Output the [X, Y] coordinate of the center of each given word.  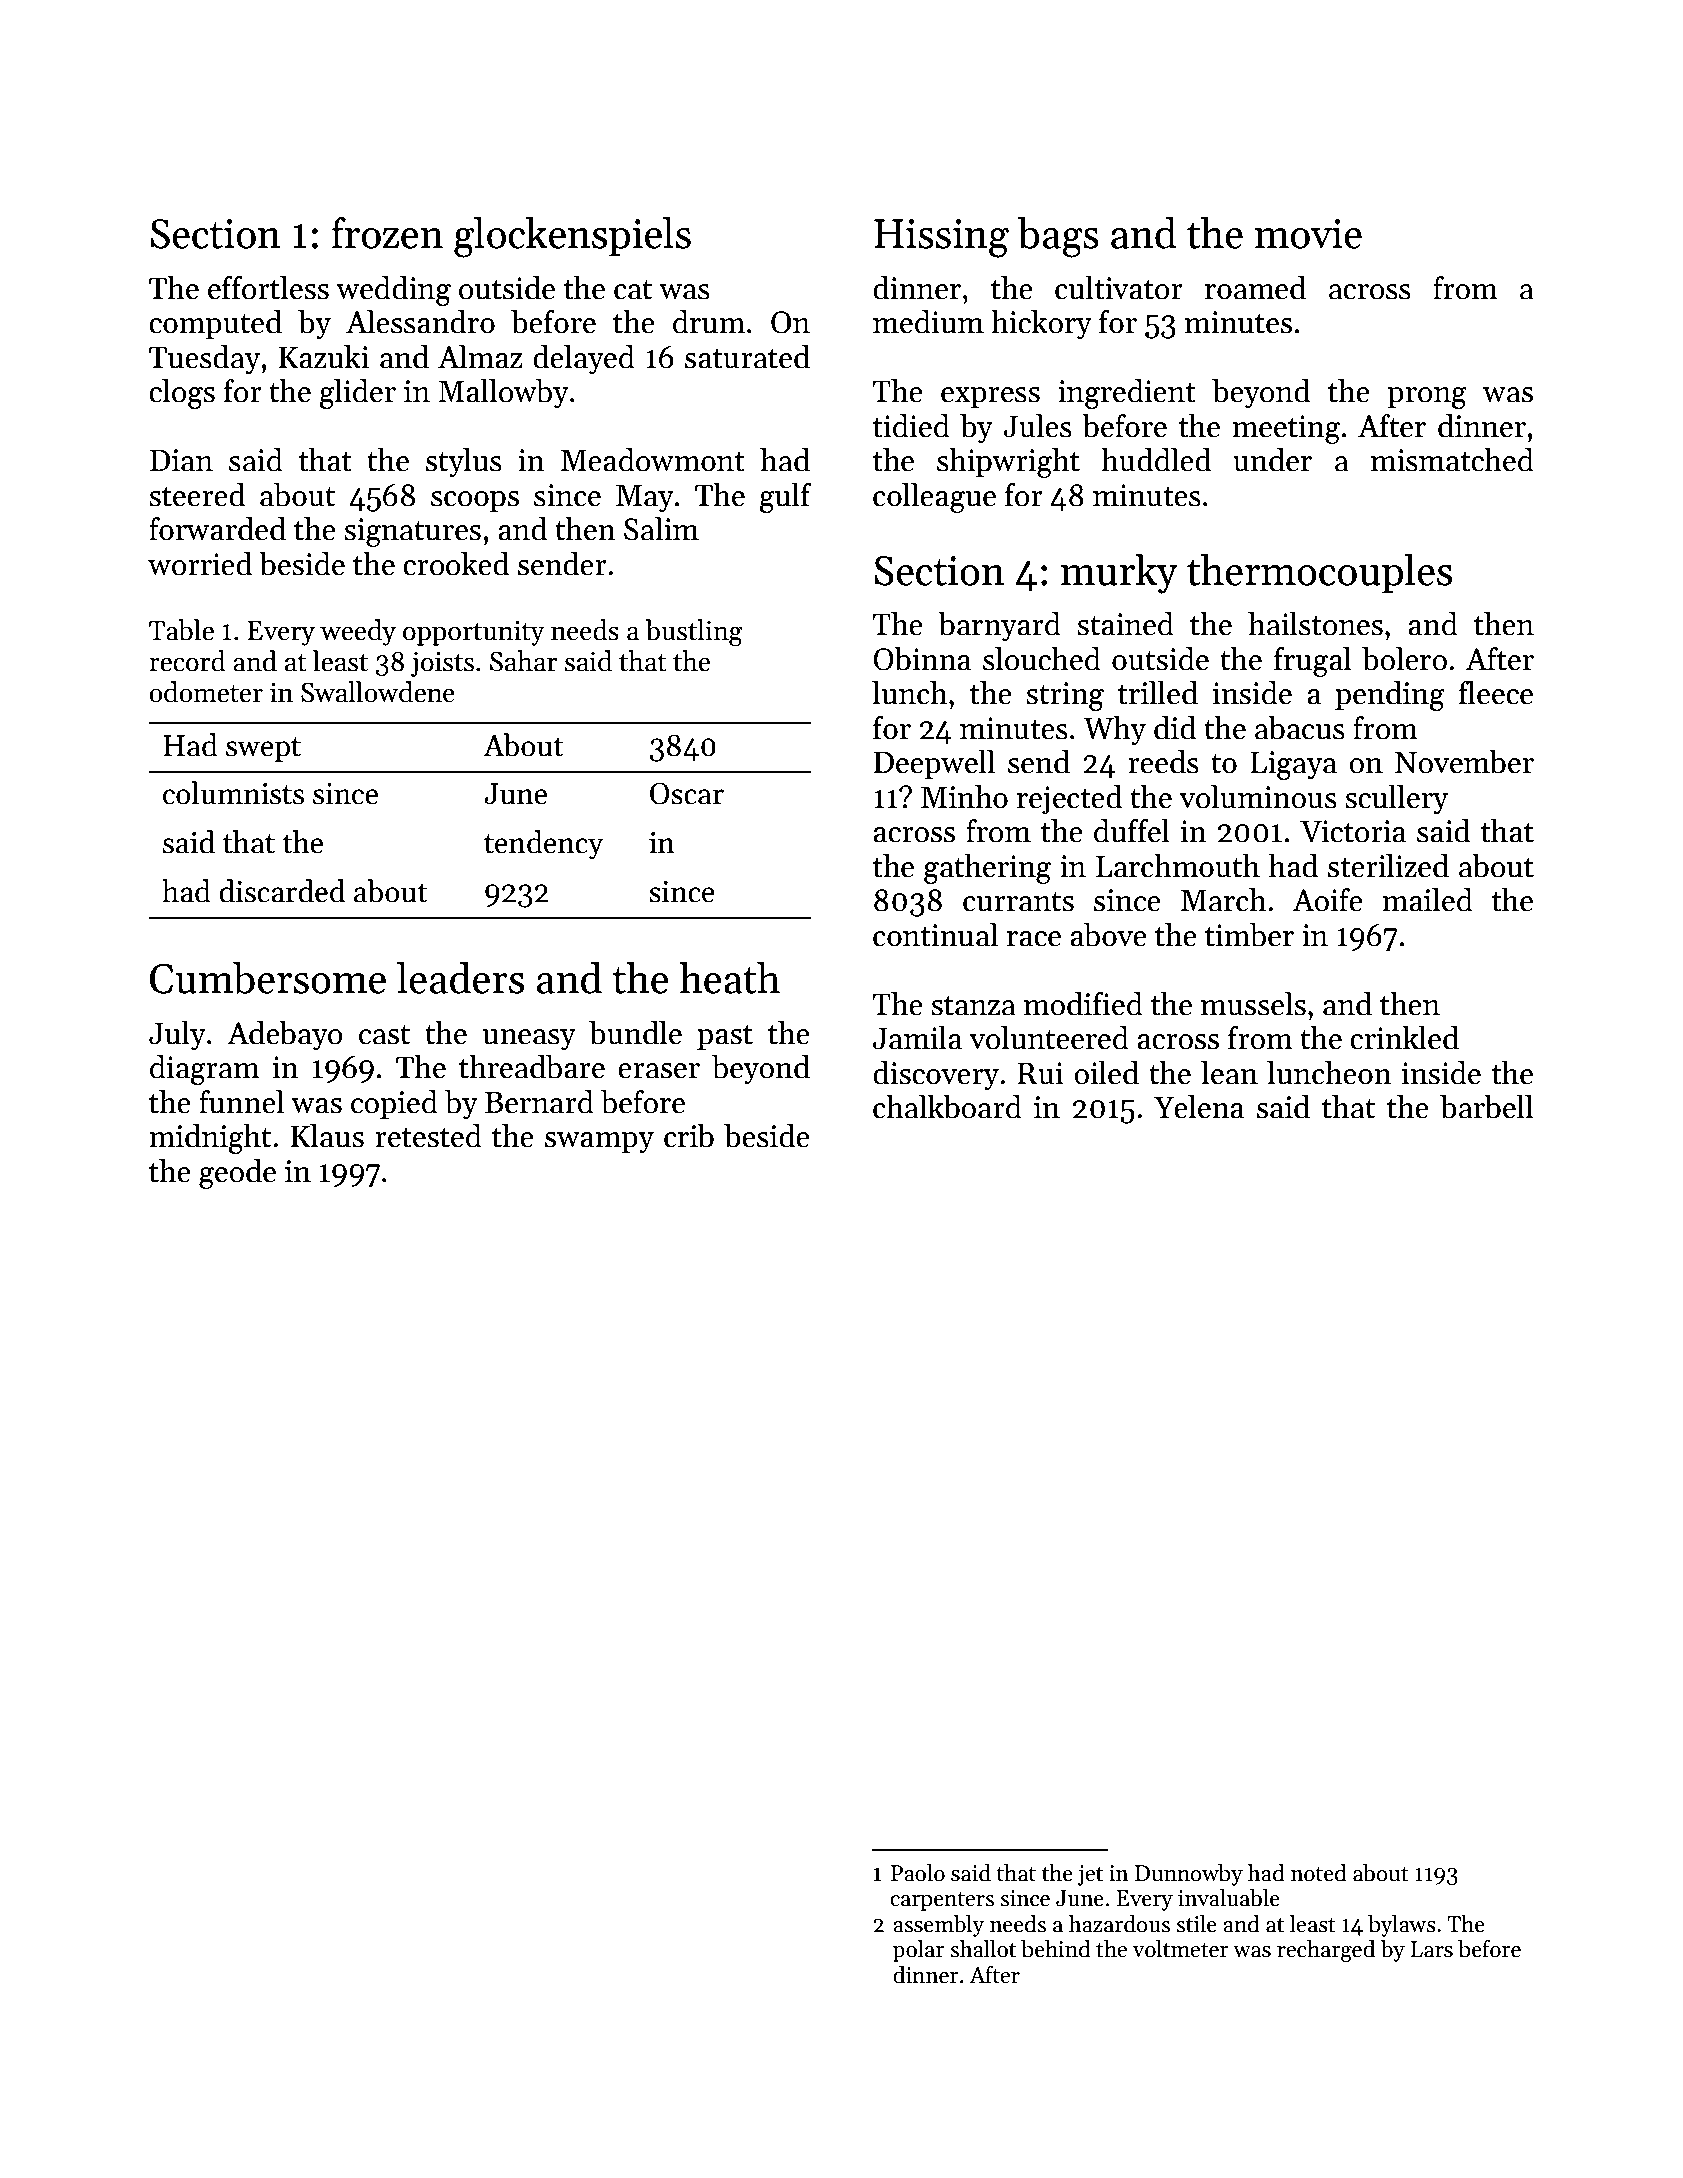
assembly [938, 1926]
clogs [182, 394]
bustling [694, 633]
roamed [1255, 288]
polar [919, 1951]
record [187, 661]
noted [1319, 1873]
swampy [599, 1143]
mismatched [1452, 460]
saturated [747, 357]
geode [237, 1174]
